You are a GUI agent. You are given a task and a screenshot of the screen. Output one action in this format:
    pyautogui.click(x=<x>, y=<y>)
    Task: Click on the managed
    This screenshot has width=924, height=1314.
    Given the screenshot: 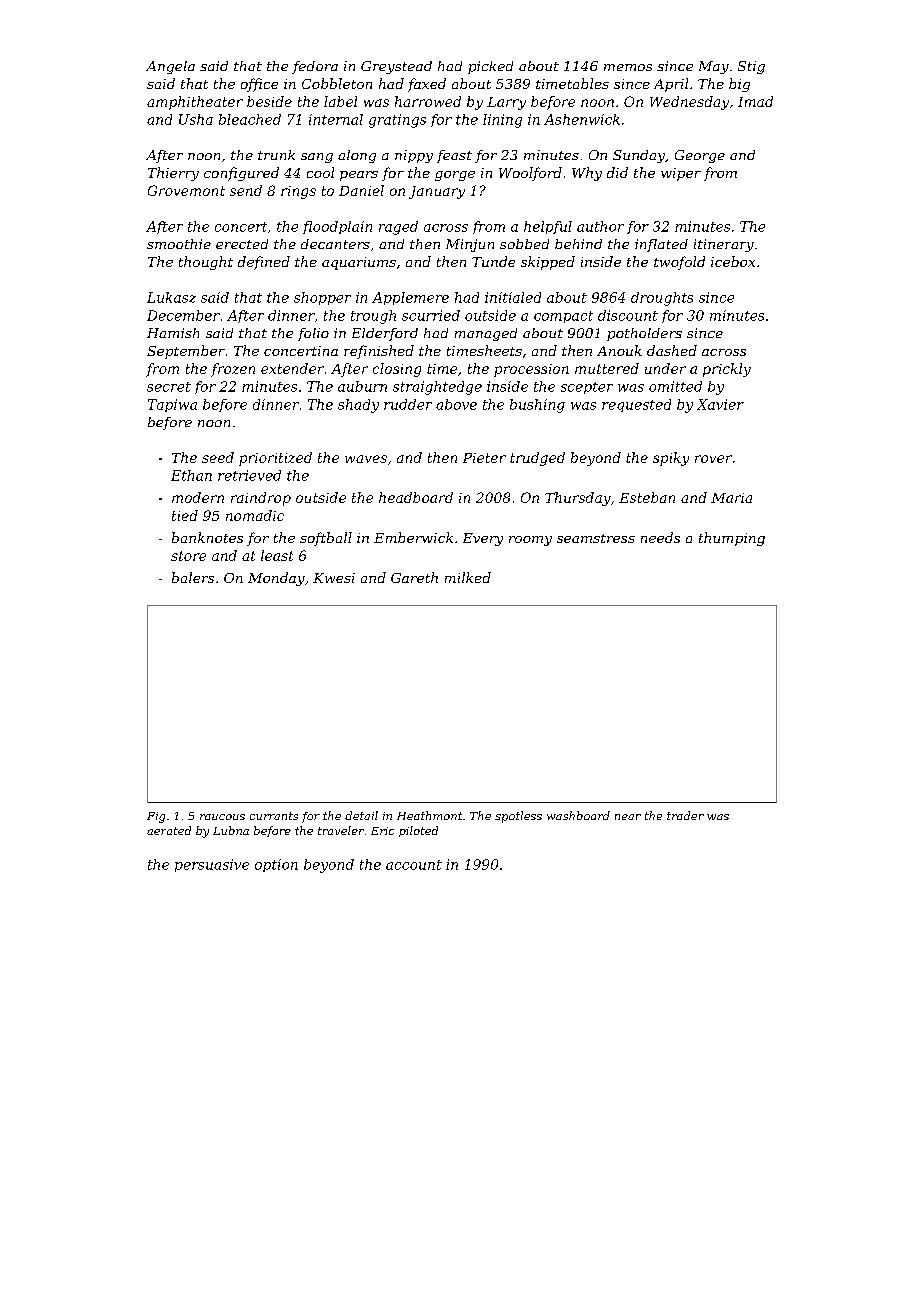 What is the action you would take?
    pyautogui.click(x=486, y=334)
